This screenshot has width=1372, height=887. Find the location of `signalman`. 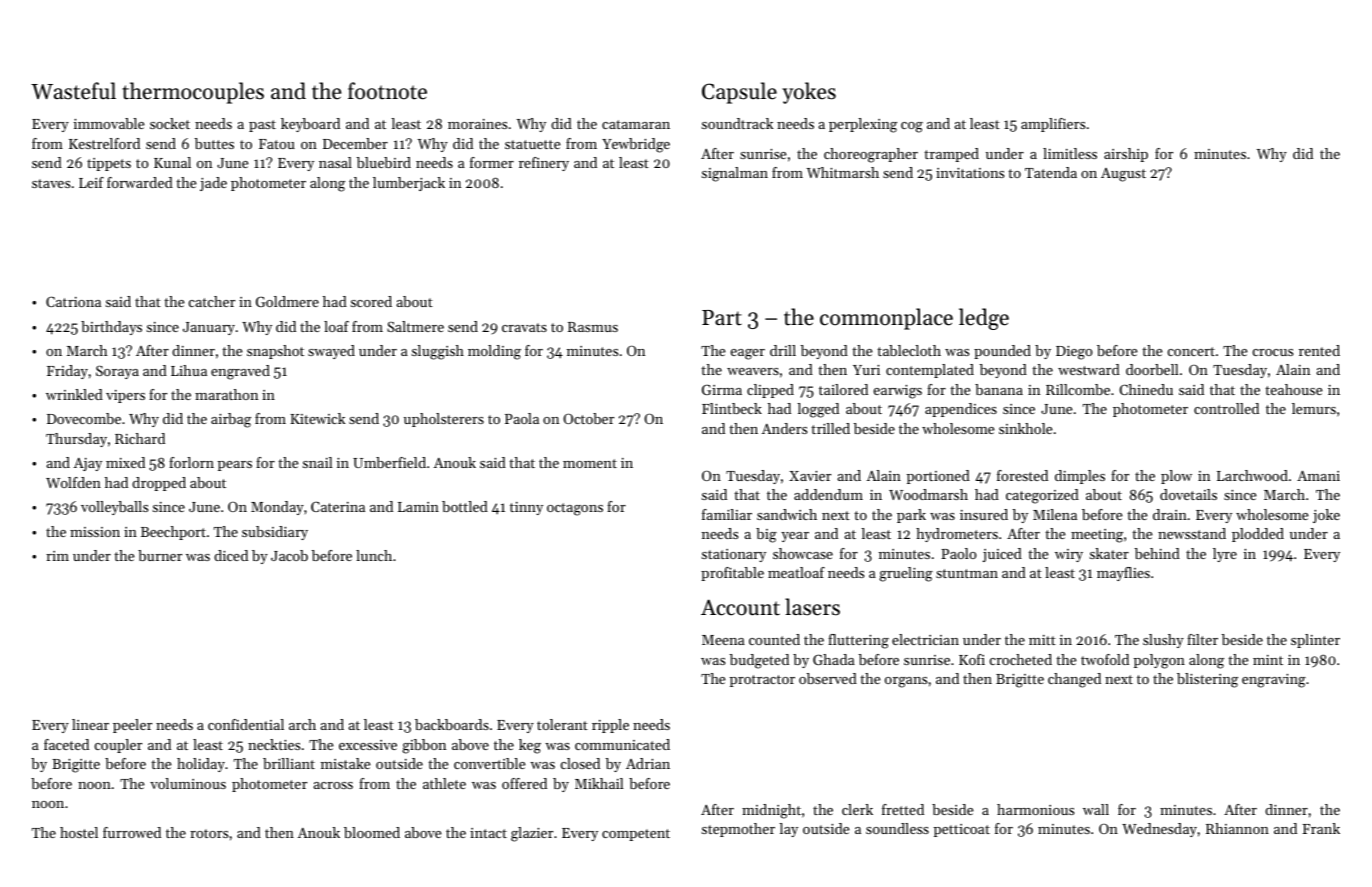

signalman is located at coordinates (735, 174).
